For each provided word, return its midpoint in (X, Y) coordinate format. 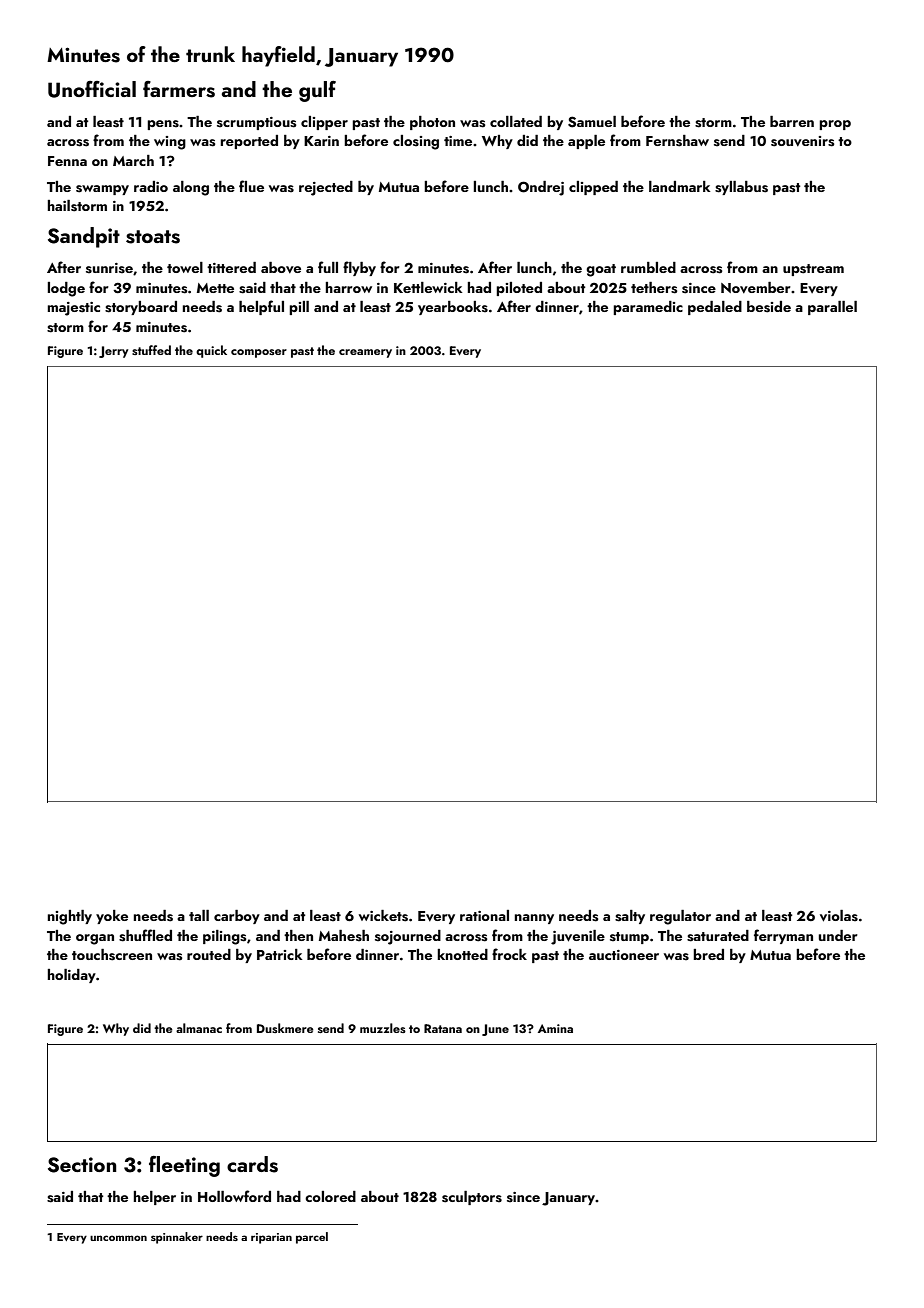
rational (484, 915)
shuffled (145, 935)
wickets (383, 916)
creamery (365, 353)
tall (199, 915)
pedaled (715, 308)
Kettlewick (428, 287)
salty (630, 917)
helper (155, 1198)
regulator (680, 917)
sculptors (472, 1198)
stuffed (151, 350)
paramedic (648, 308)
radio (151, 186)
